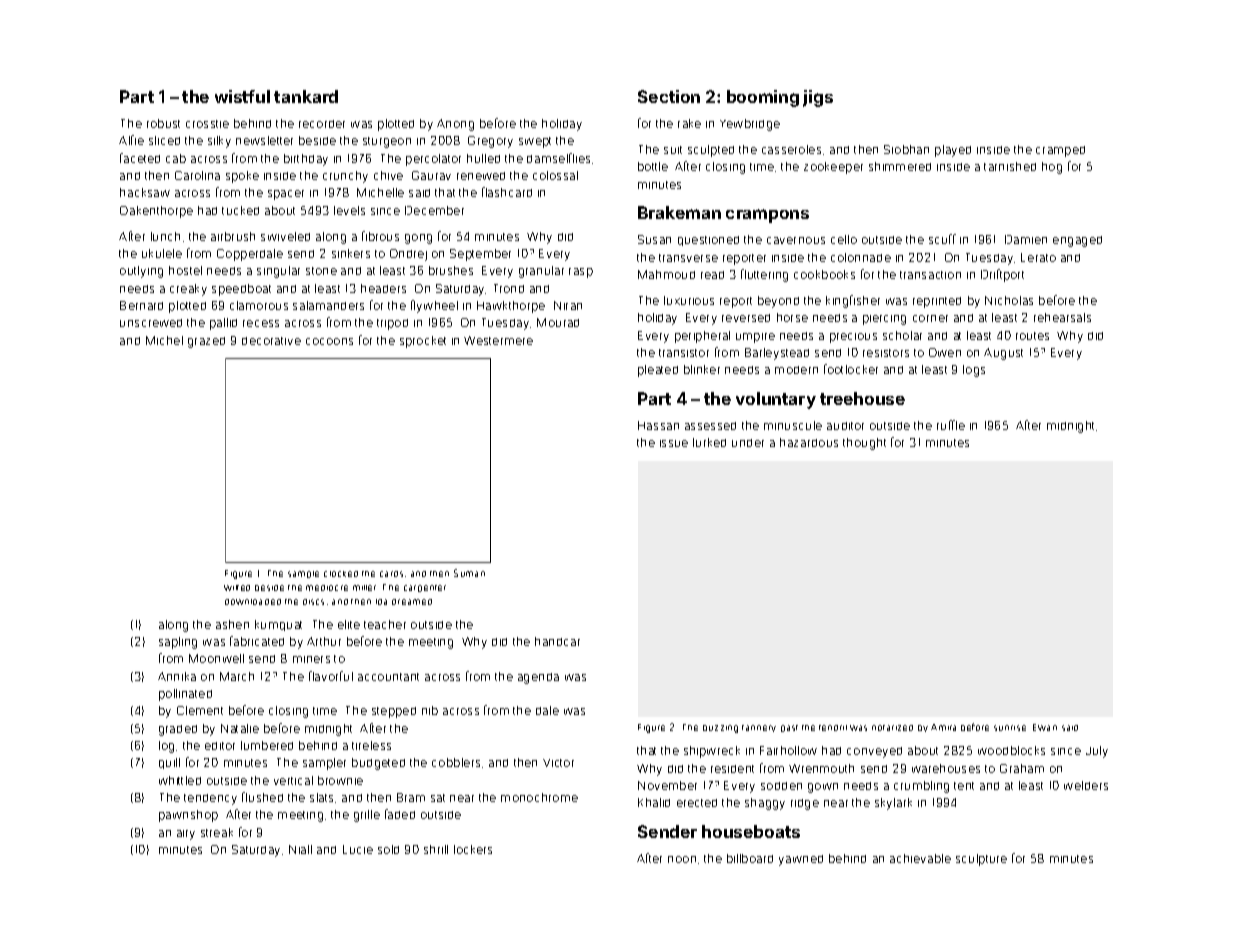 The image size is (1233, 952). Describe the element at coordinates (951, 425) in the image. I see `ruffle` at that location.
